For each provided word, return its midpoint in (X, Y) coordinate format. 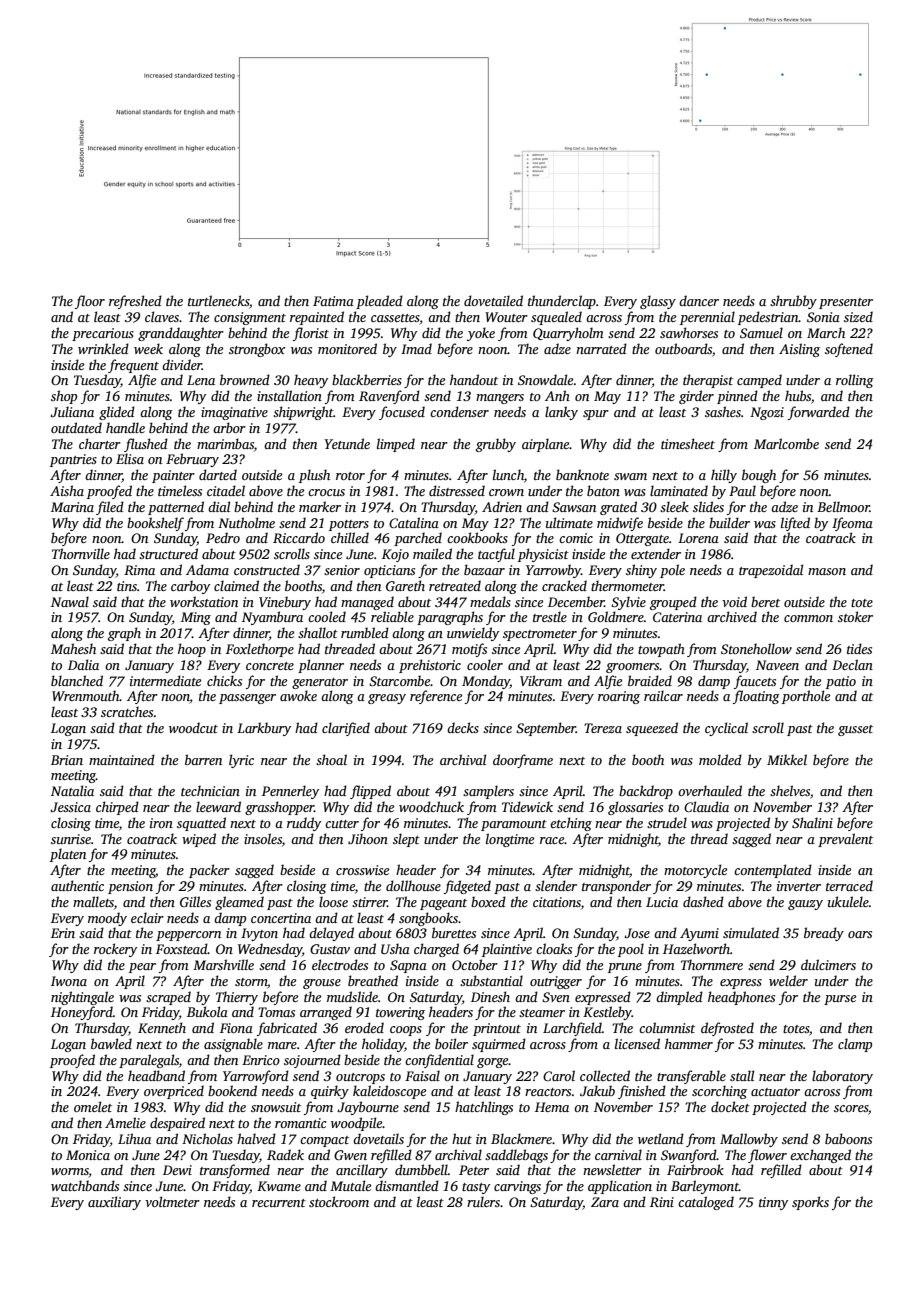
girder (696, 397)
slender (556, 885)
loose (333, 901)
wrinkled (103, 348)
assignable (233, 1045)
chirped (117, 808)
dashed (703, 901)
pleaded (379, 302)
